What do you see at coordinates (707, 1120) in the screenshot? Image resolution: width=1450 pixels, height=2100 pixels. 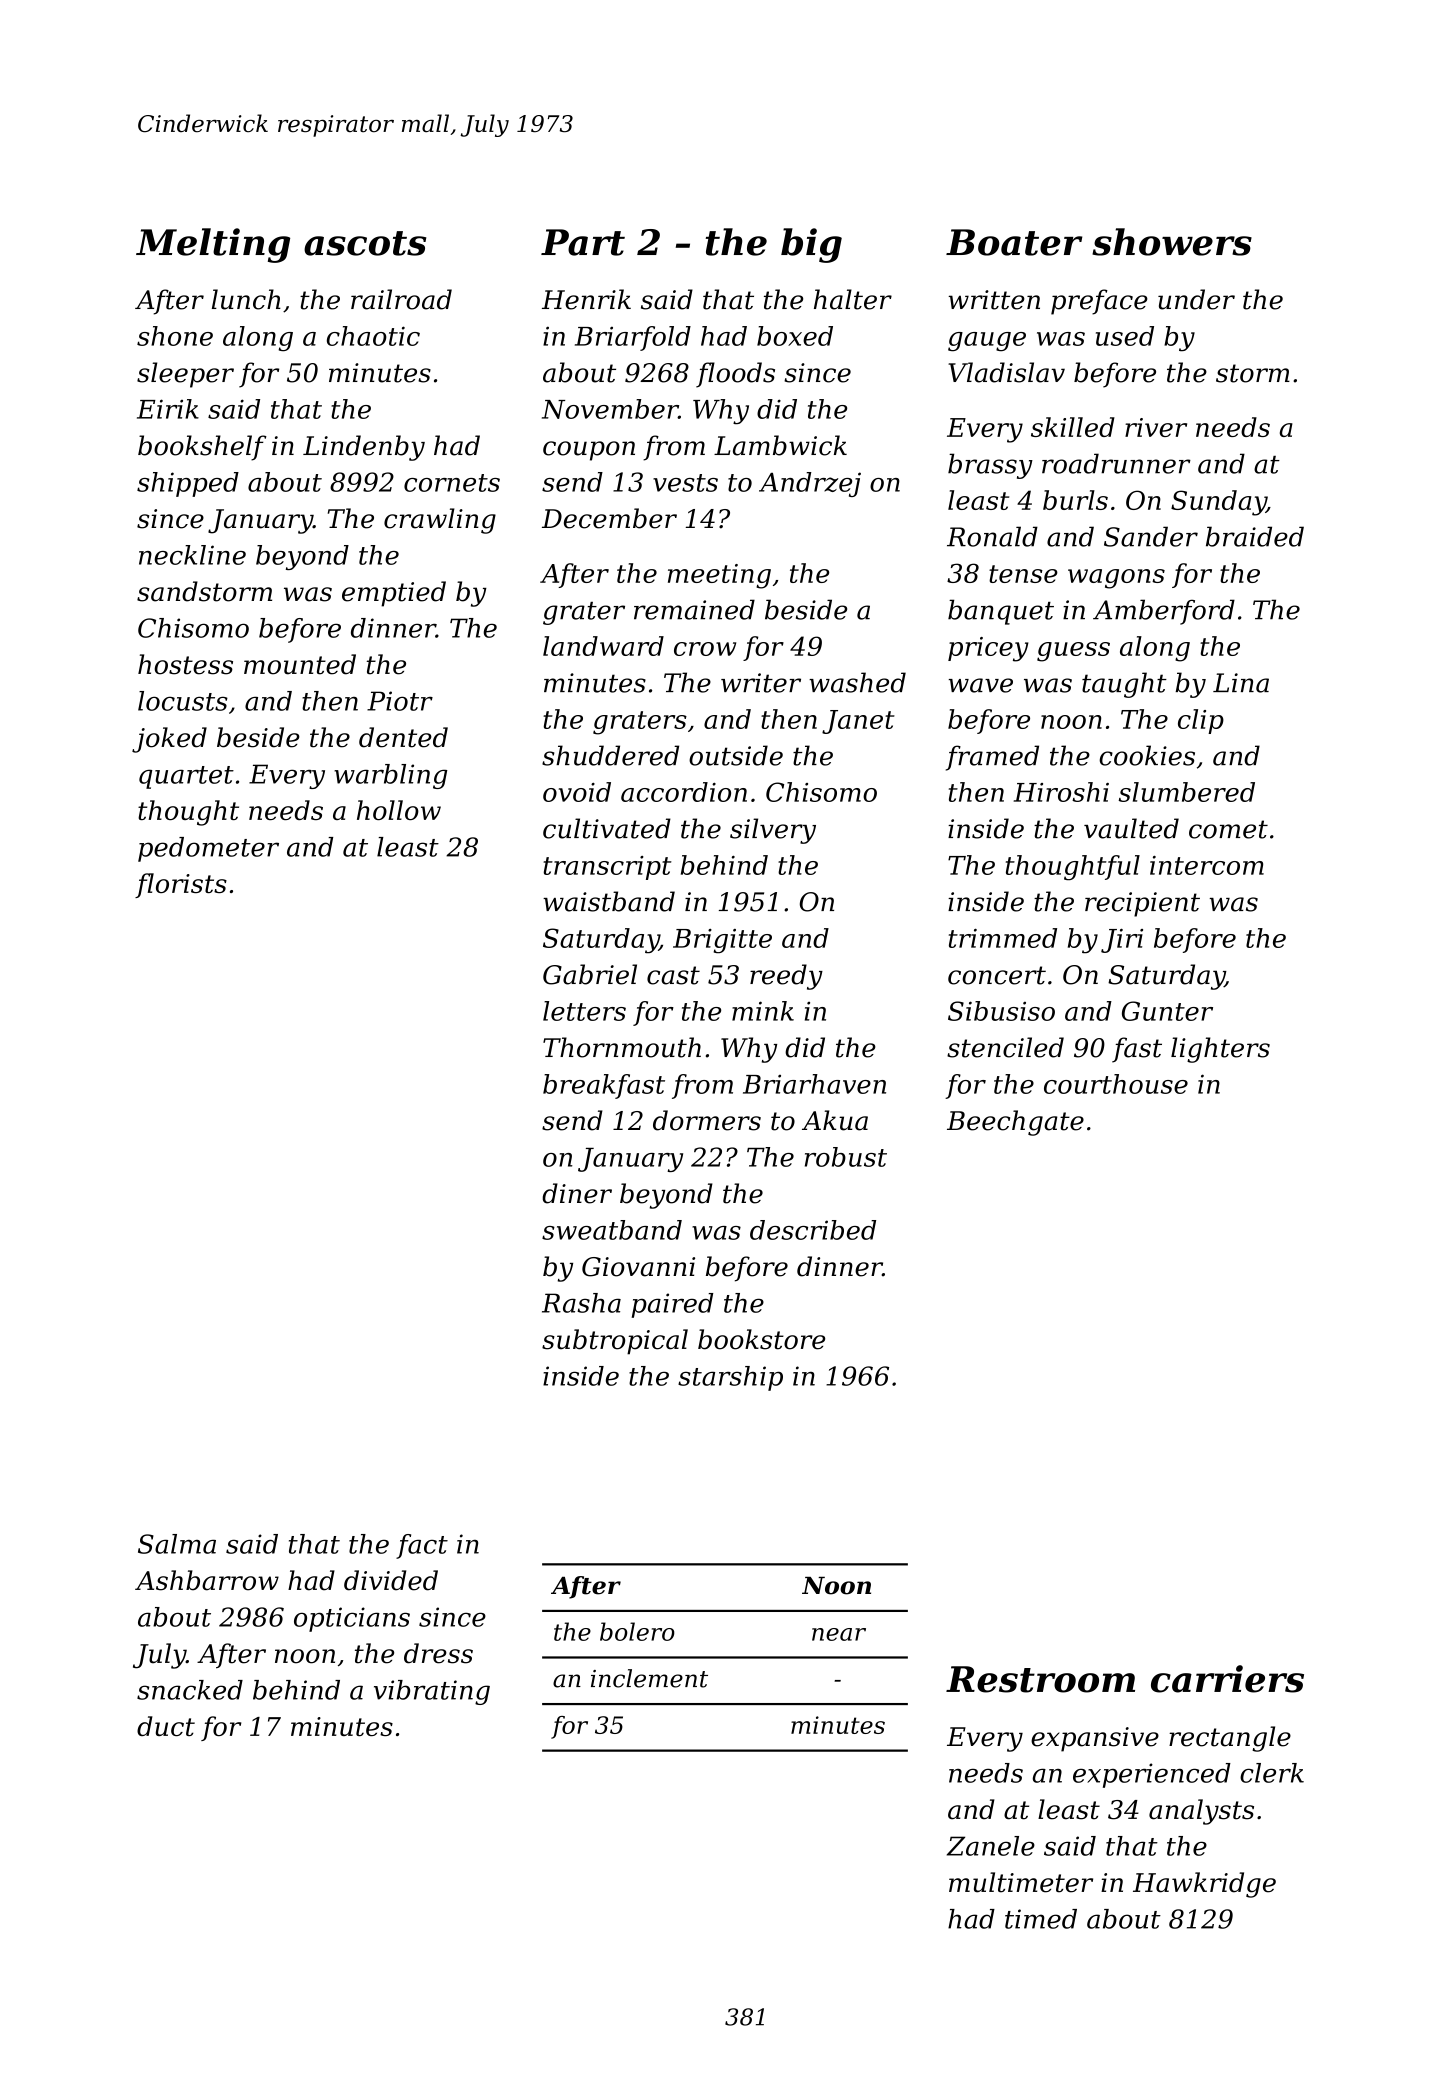 I see `dormers` at bounding box center [707, 1120].
